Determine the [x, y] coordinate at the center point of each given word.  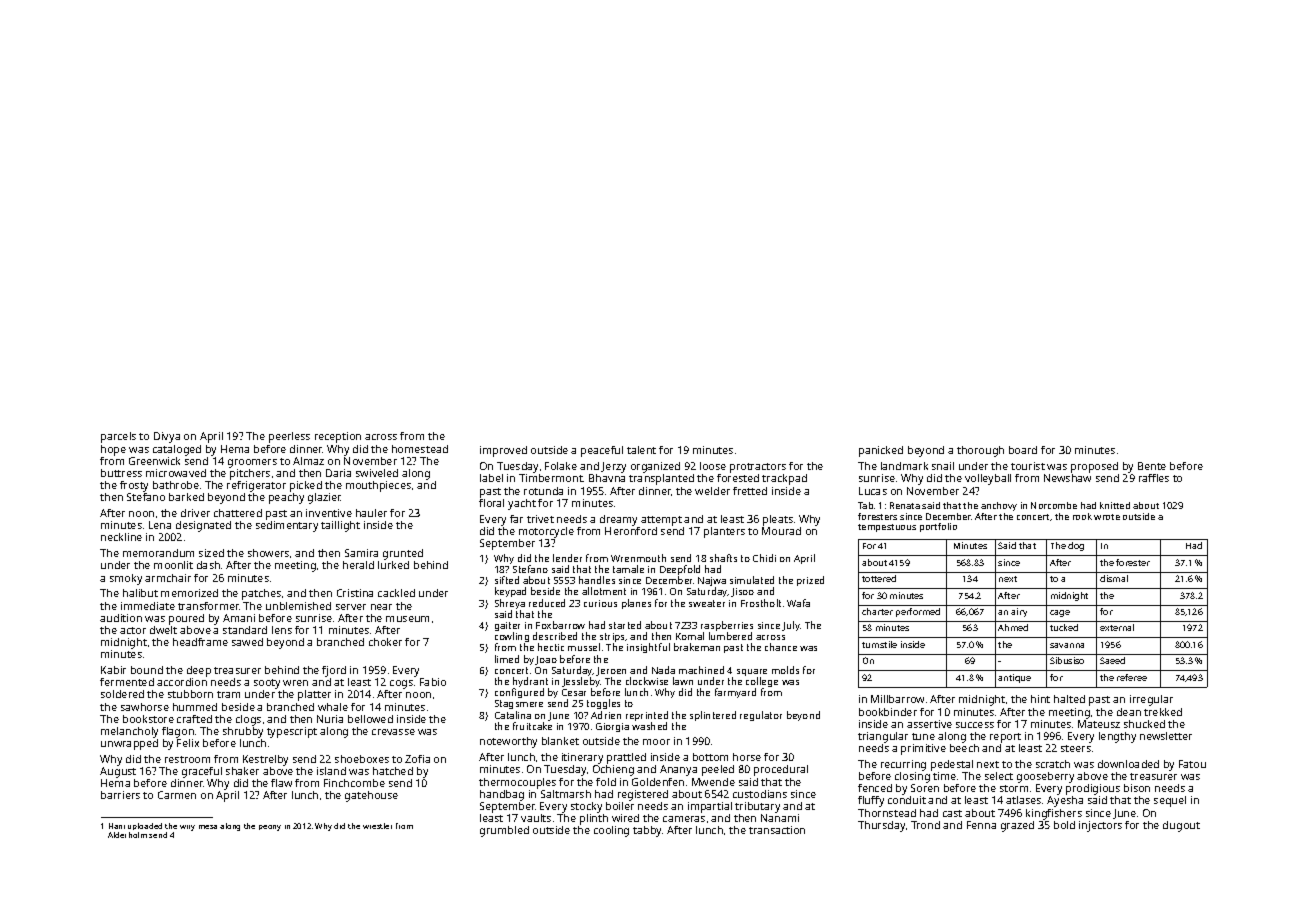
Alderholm [127, 835]
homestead [420, 449]
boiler [620, 806]
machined [701, 670]
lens [282, 630]
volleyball [988, 479]
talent [641, 450]
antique [1014, 678]
